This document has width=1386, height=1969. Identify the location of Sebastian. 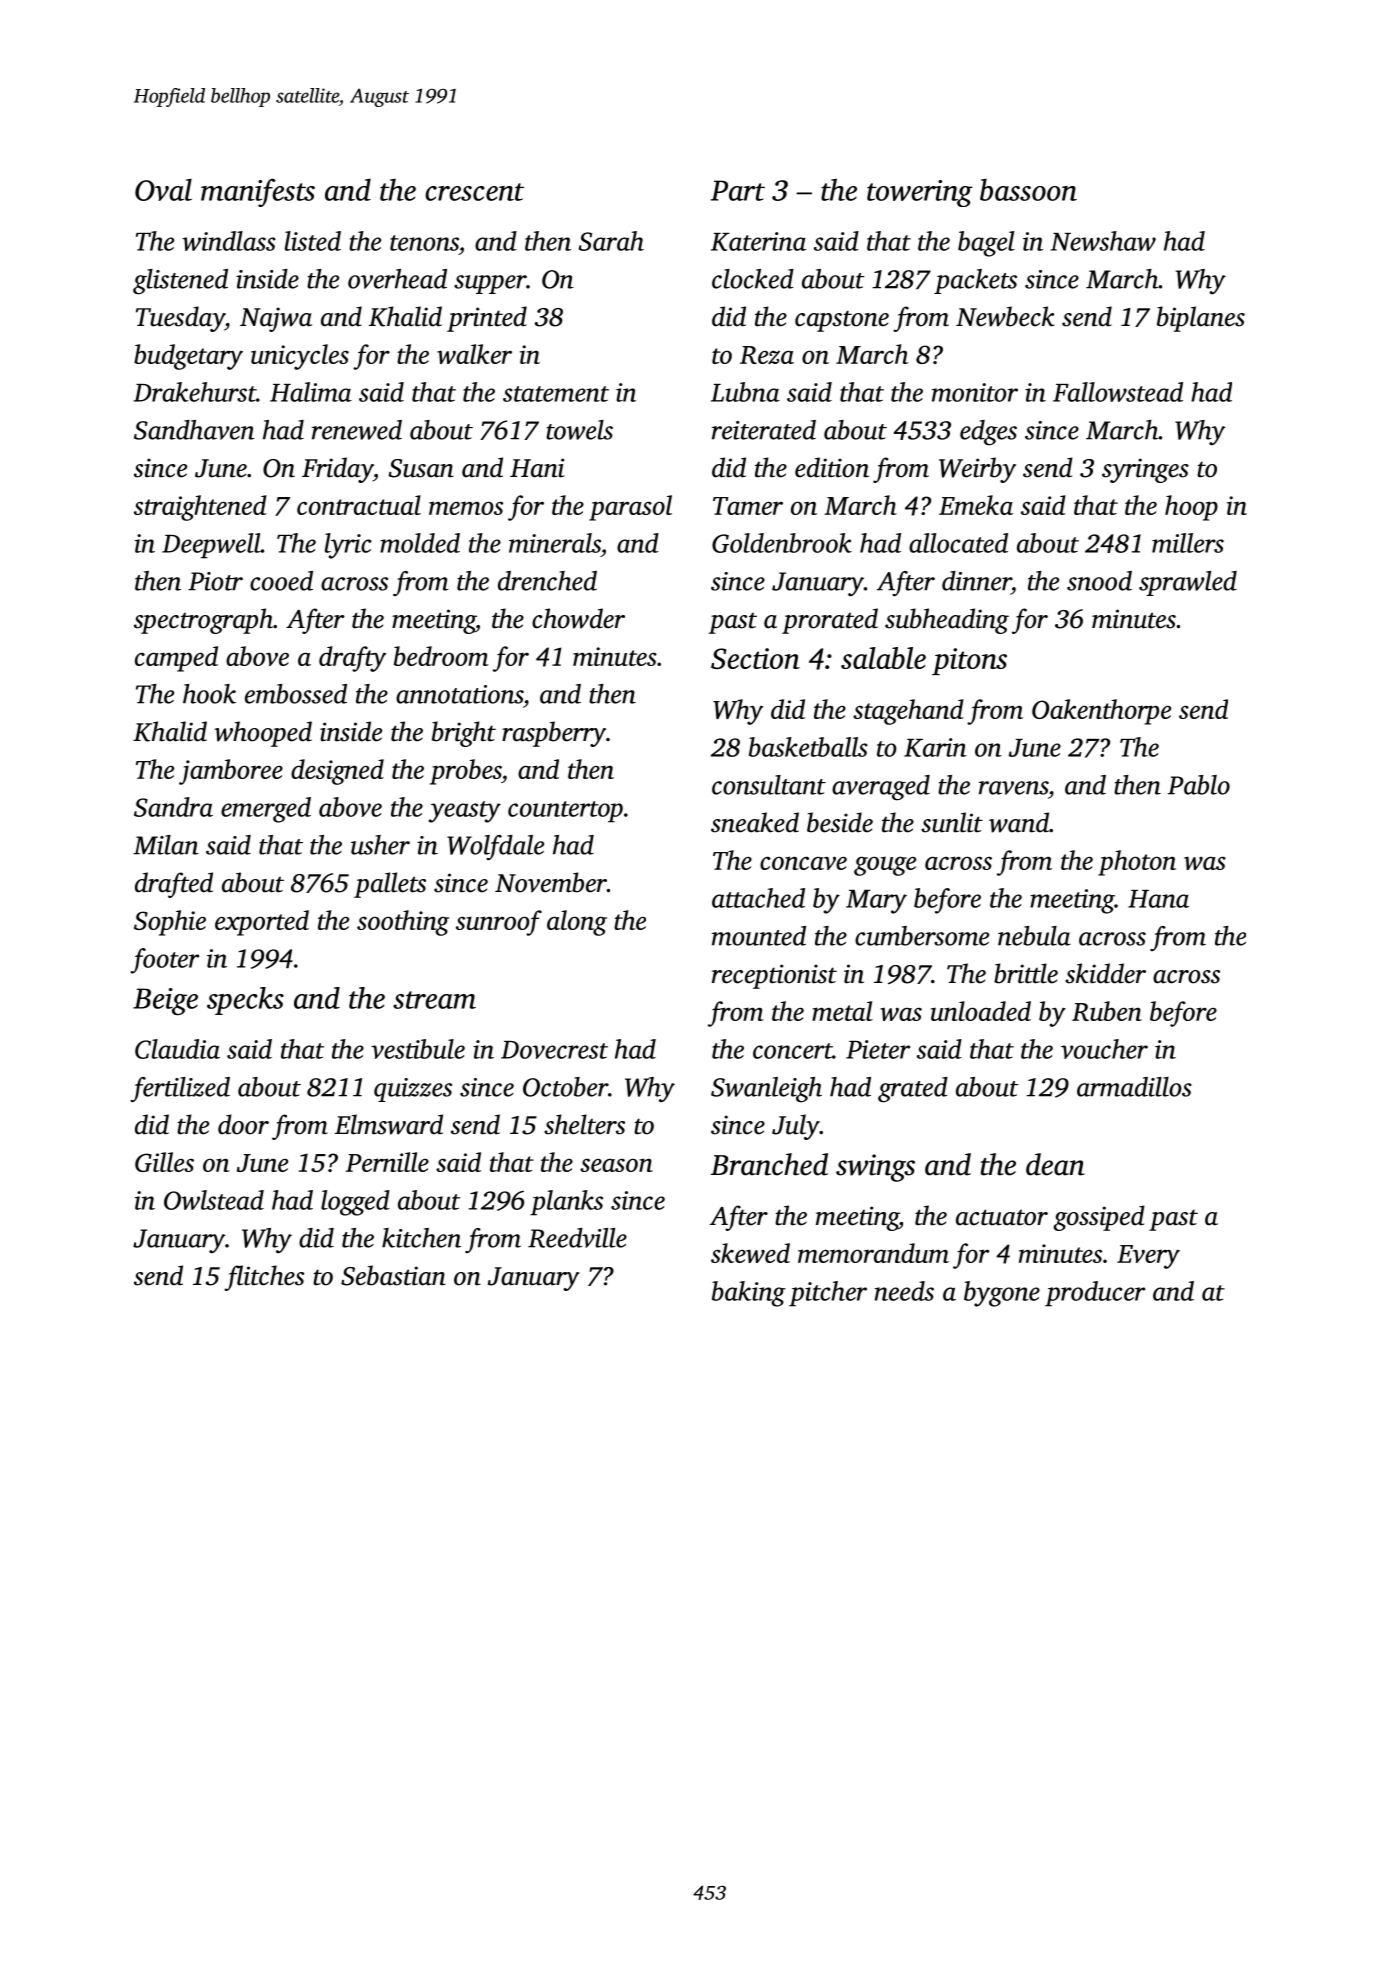
(393, 1275).
